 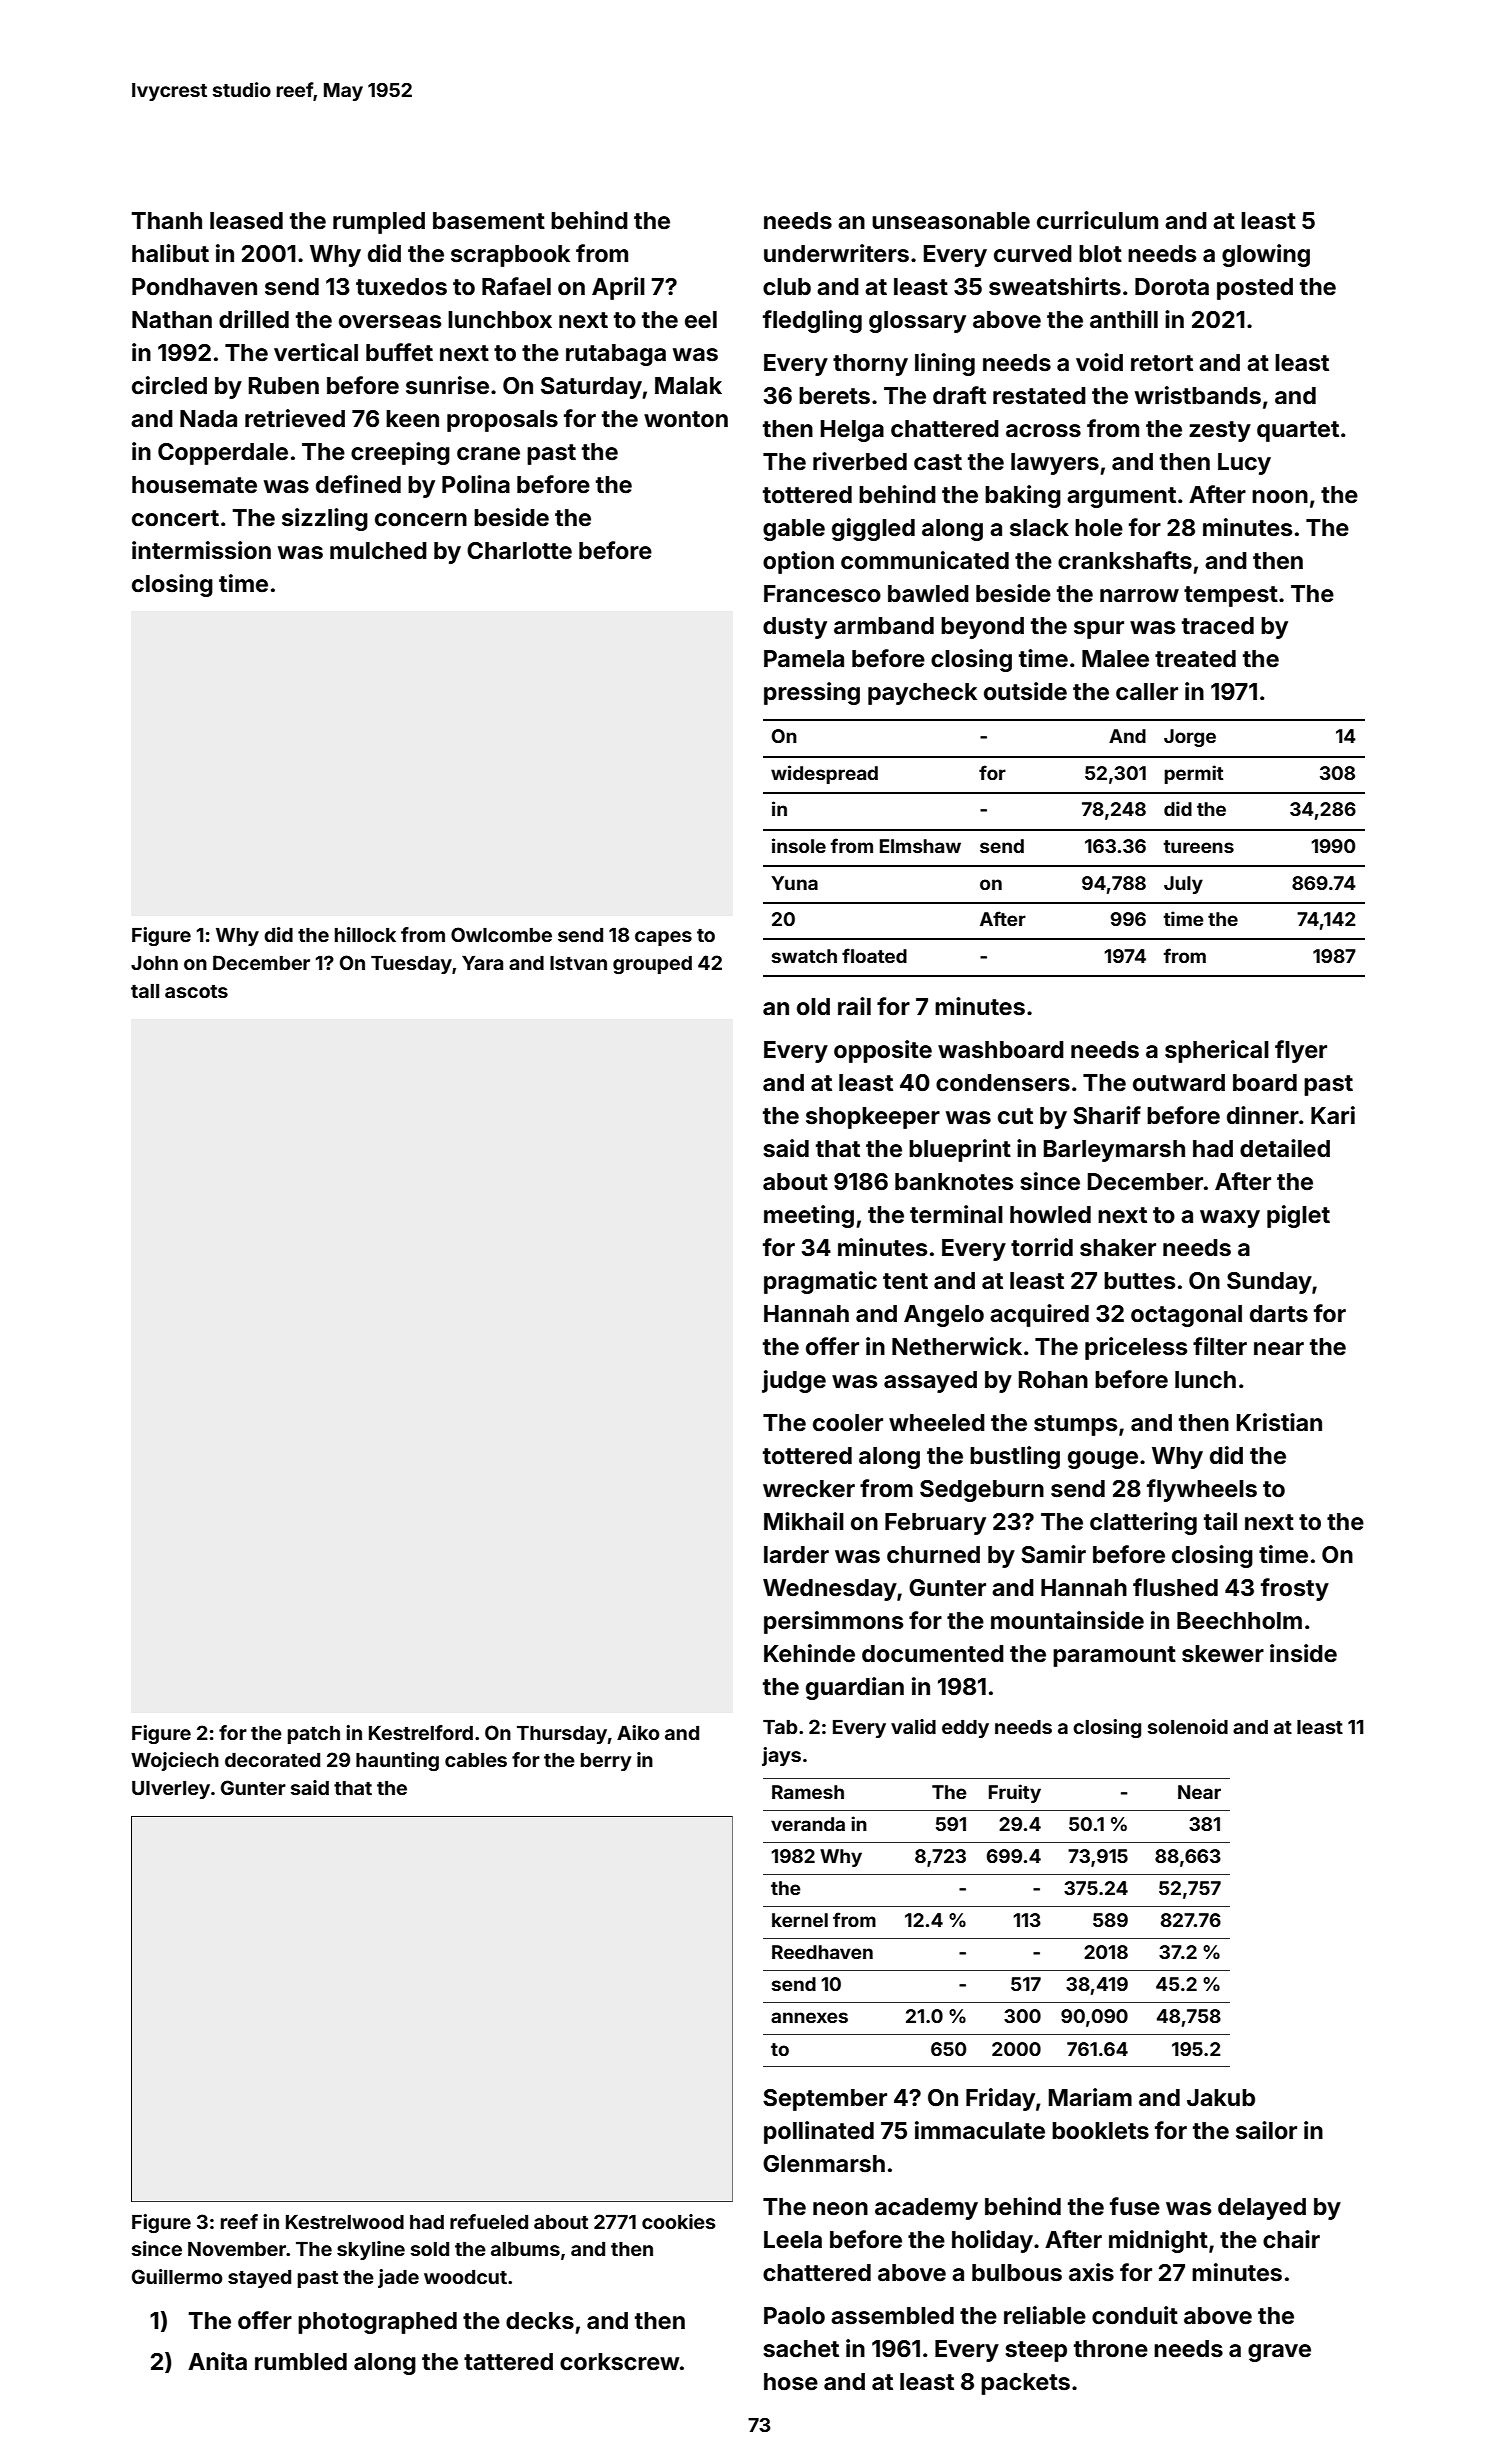 I want to click on Angelo, so click(x=944, y=1316).
